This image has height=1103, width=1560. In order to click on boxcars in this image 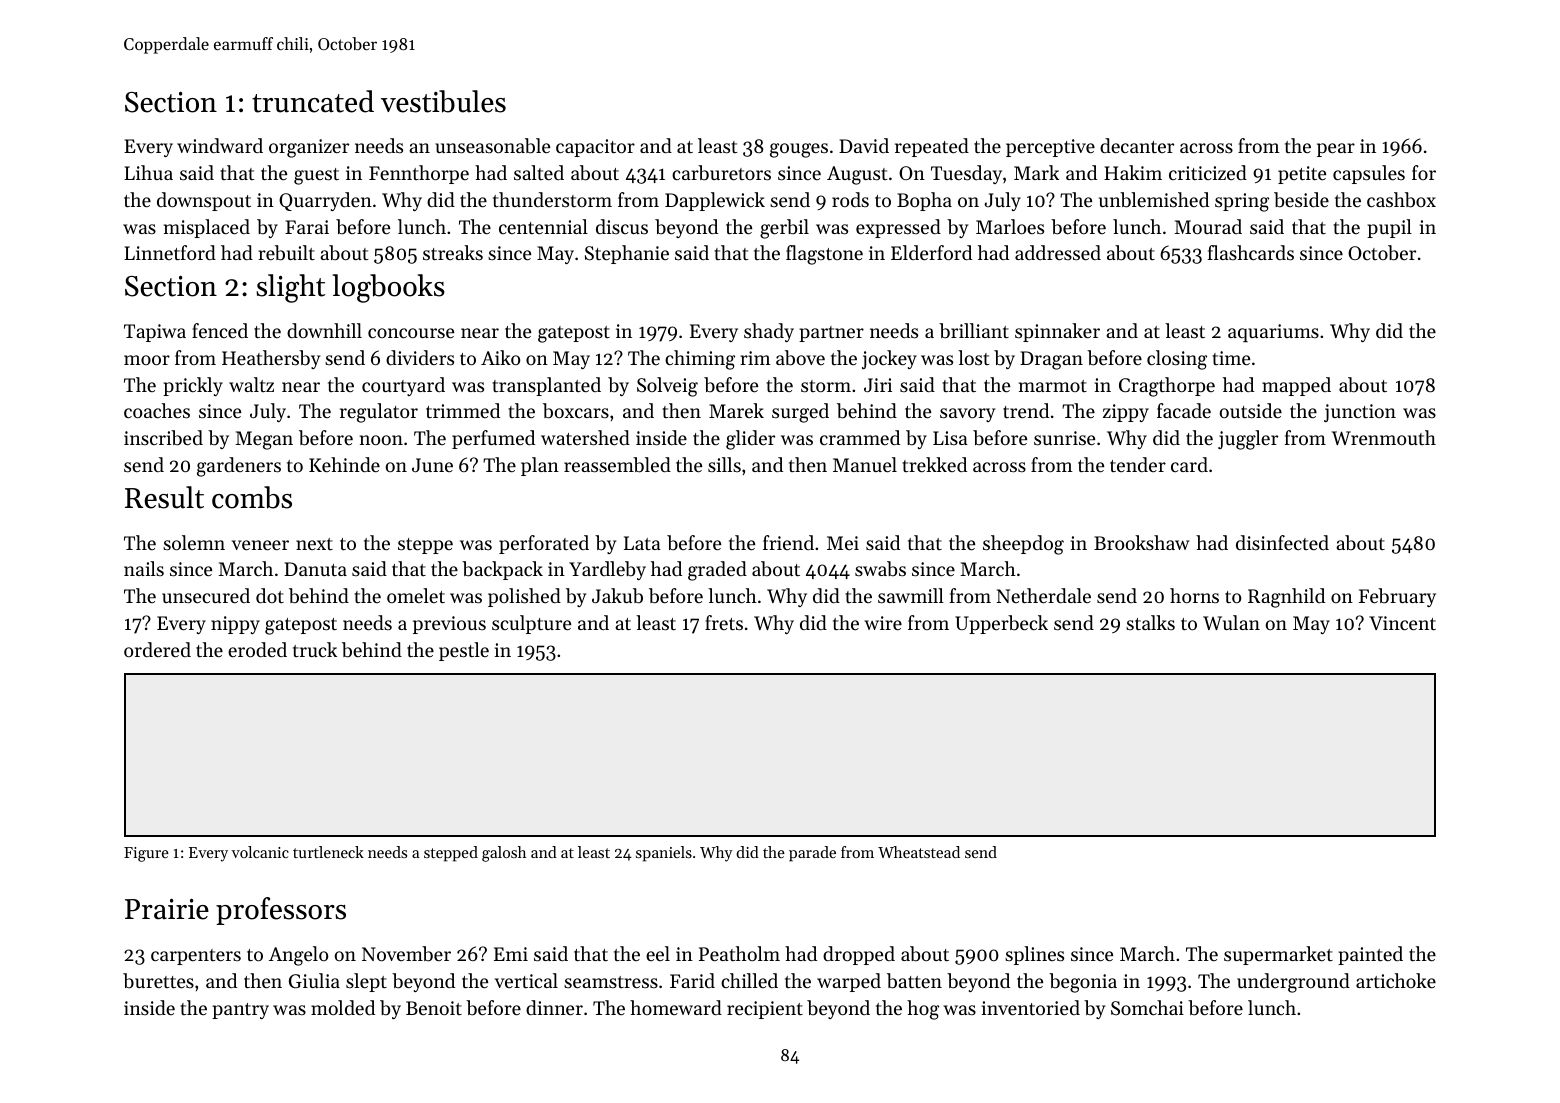, I will do `click(576, 411)`.
